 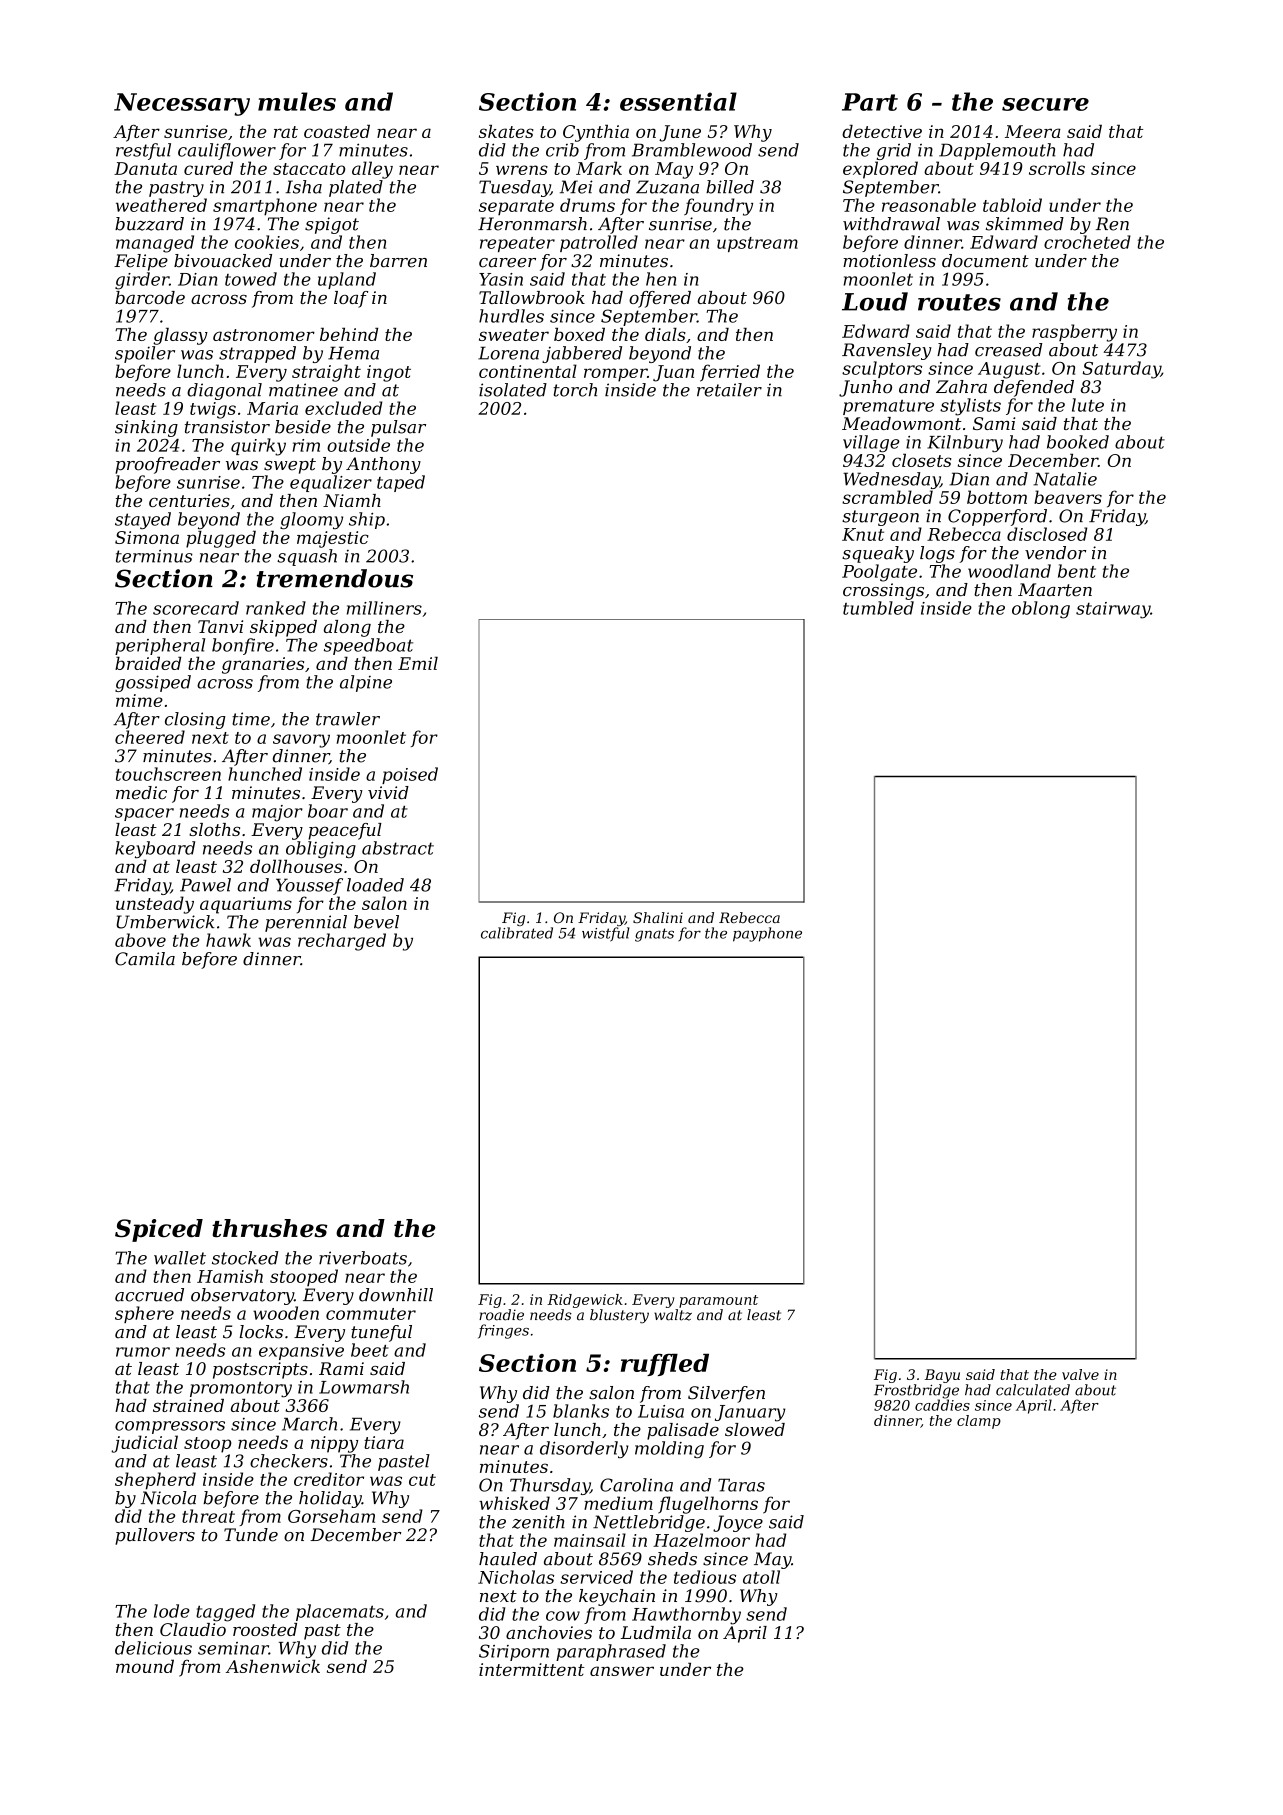 What do you see at coordinates (680, 133) in the page?
I see `June` at bounding box center [680, 133].
